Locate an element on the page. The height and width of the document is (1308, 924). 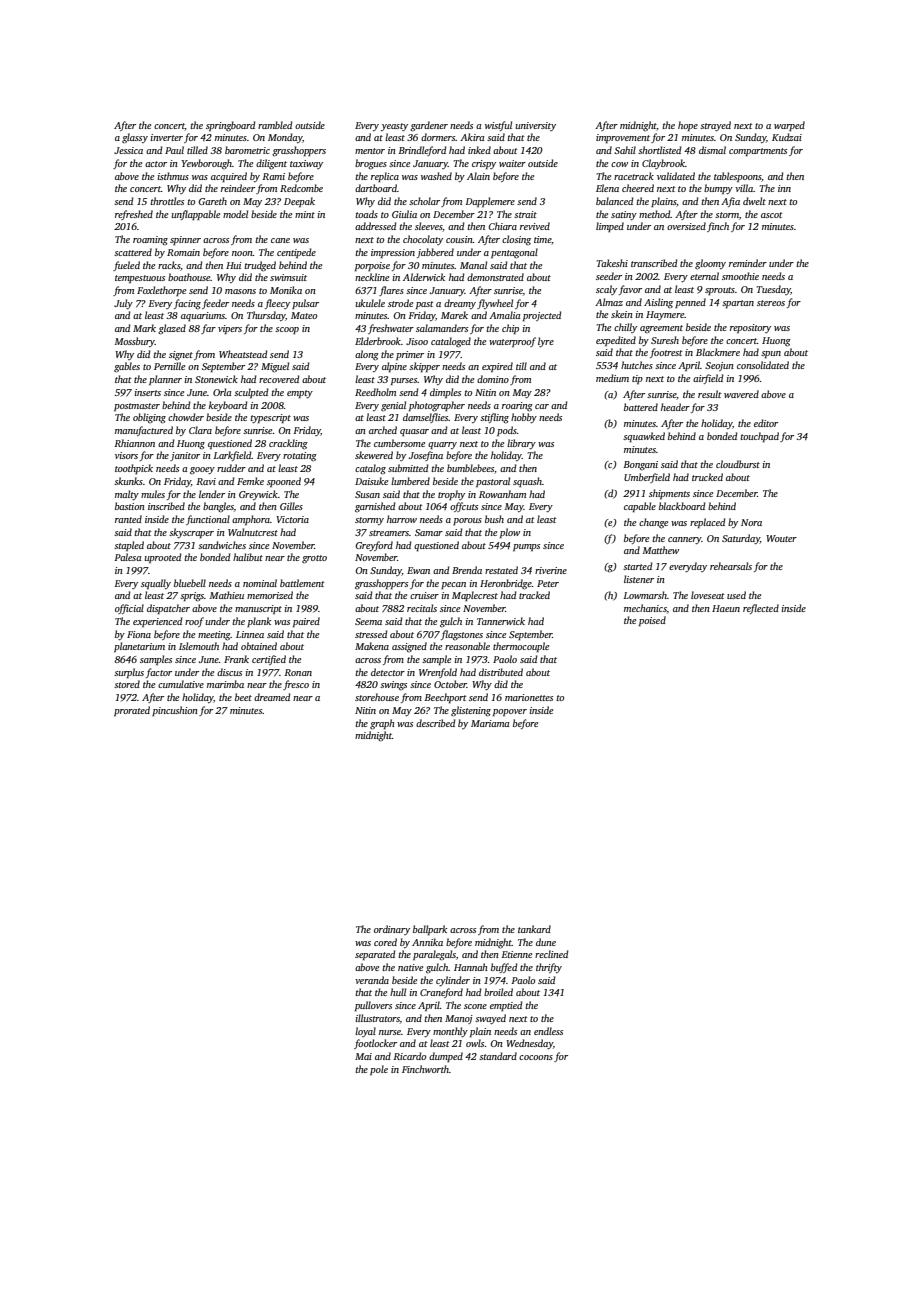
Thursday is located at coordinates (266, 316).
